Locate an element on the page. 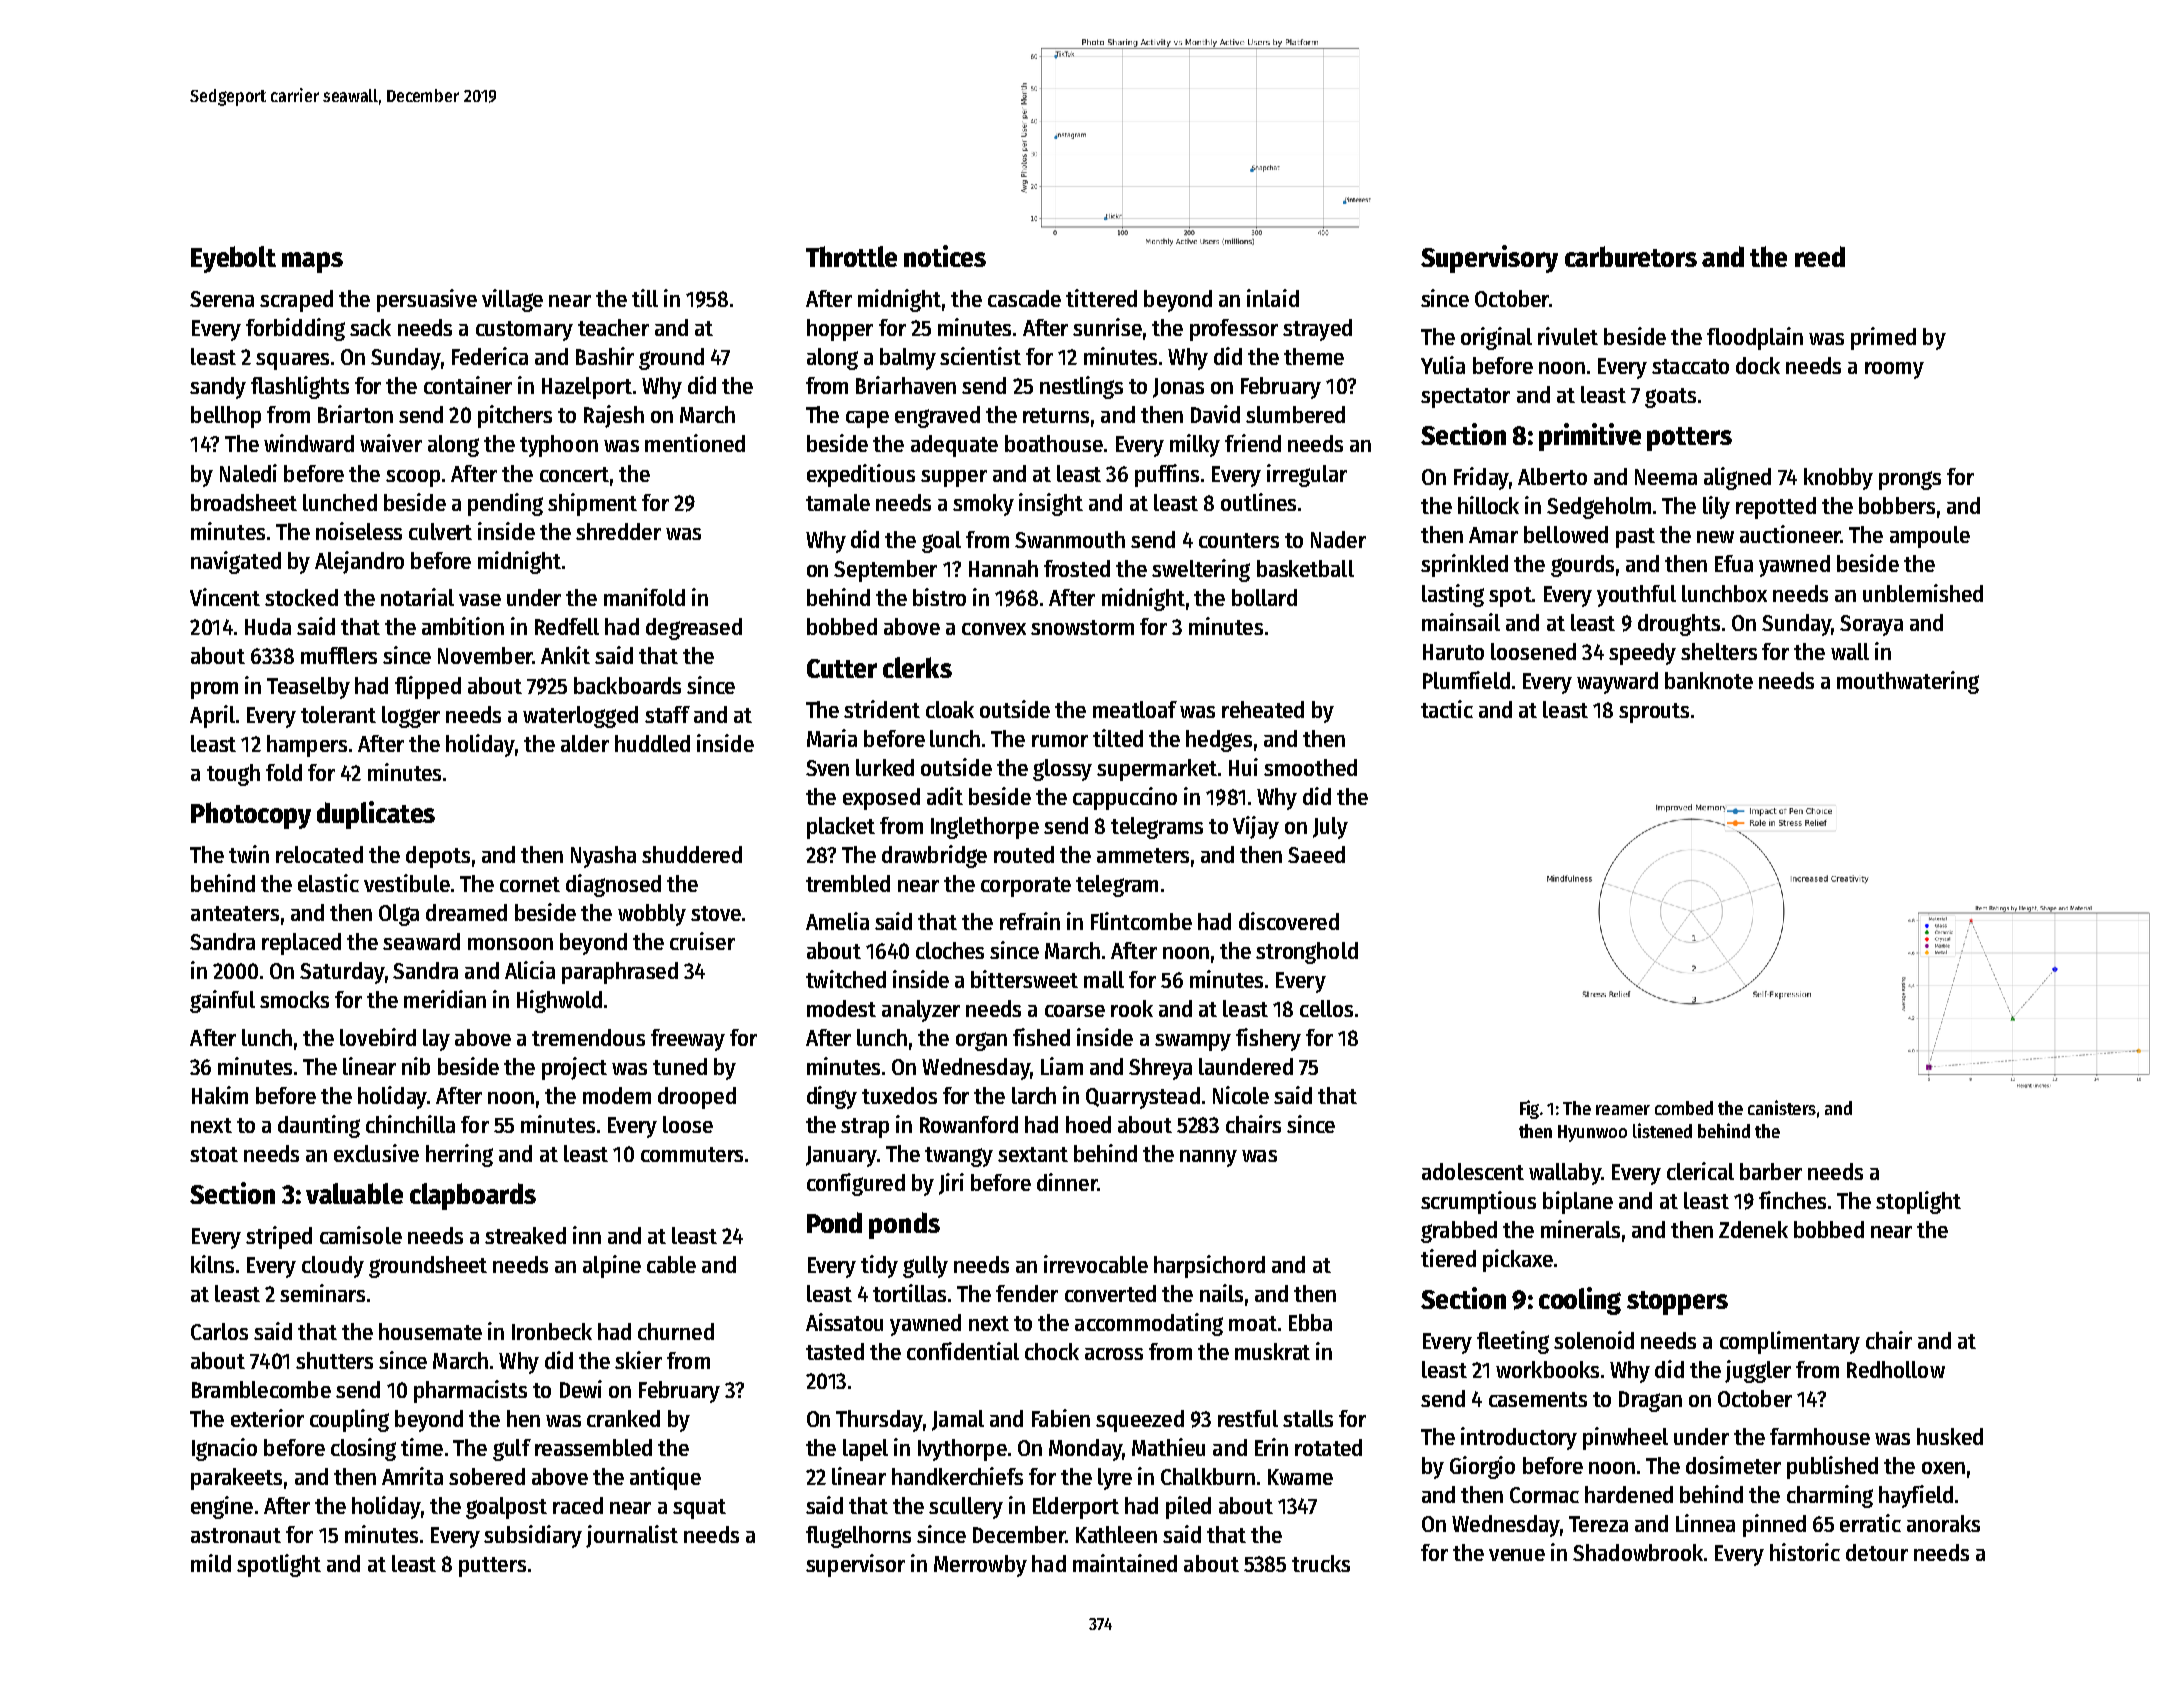  Jamal is located at coordinates (958, 1420).
